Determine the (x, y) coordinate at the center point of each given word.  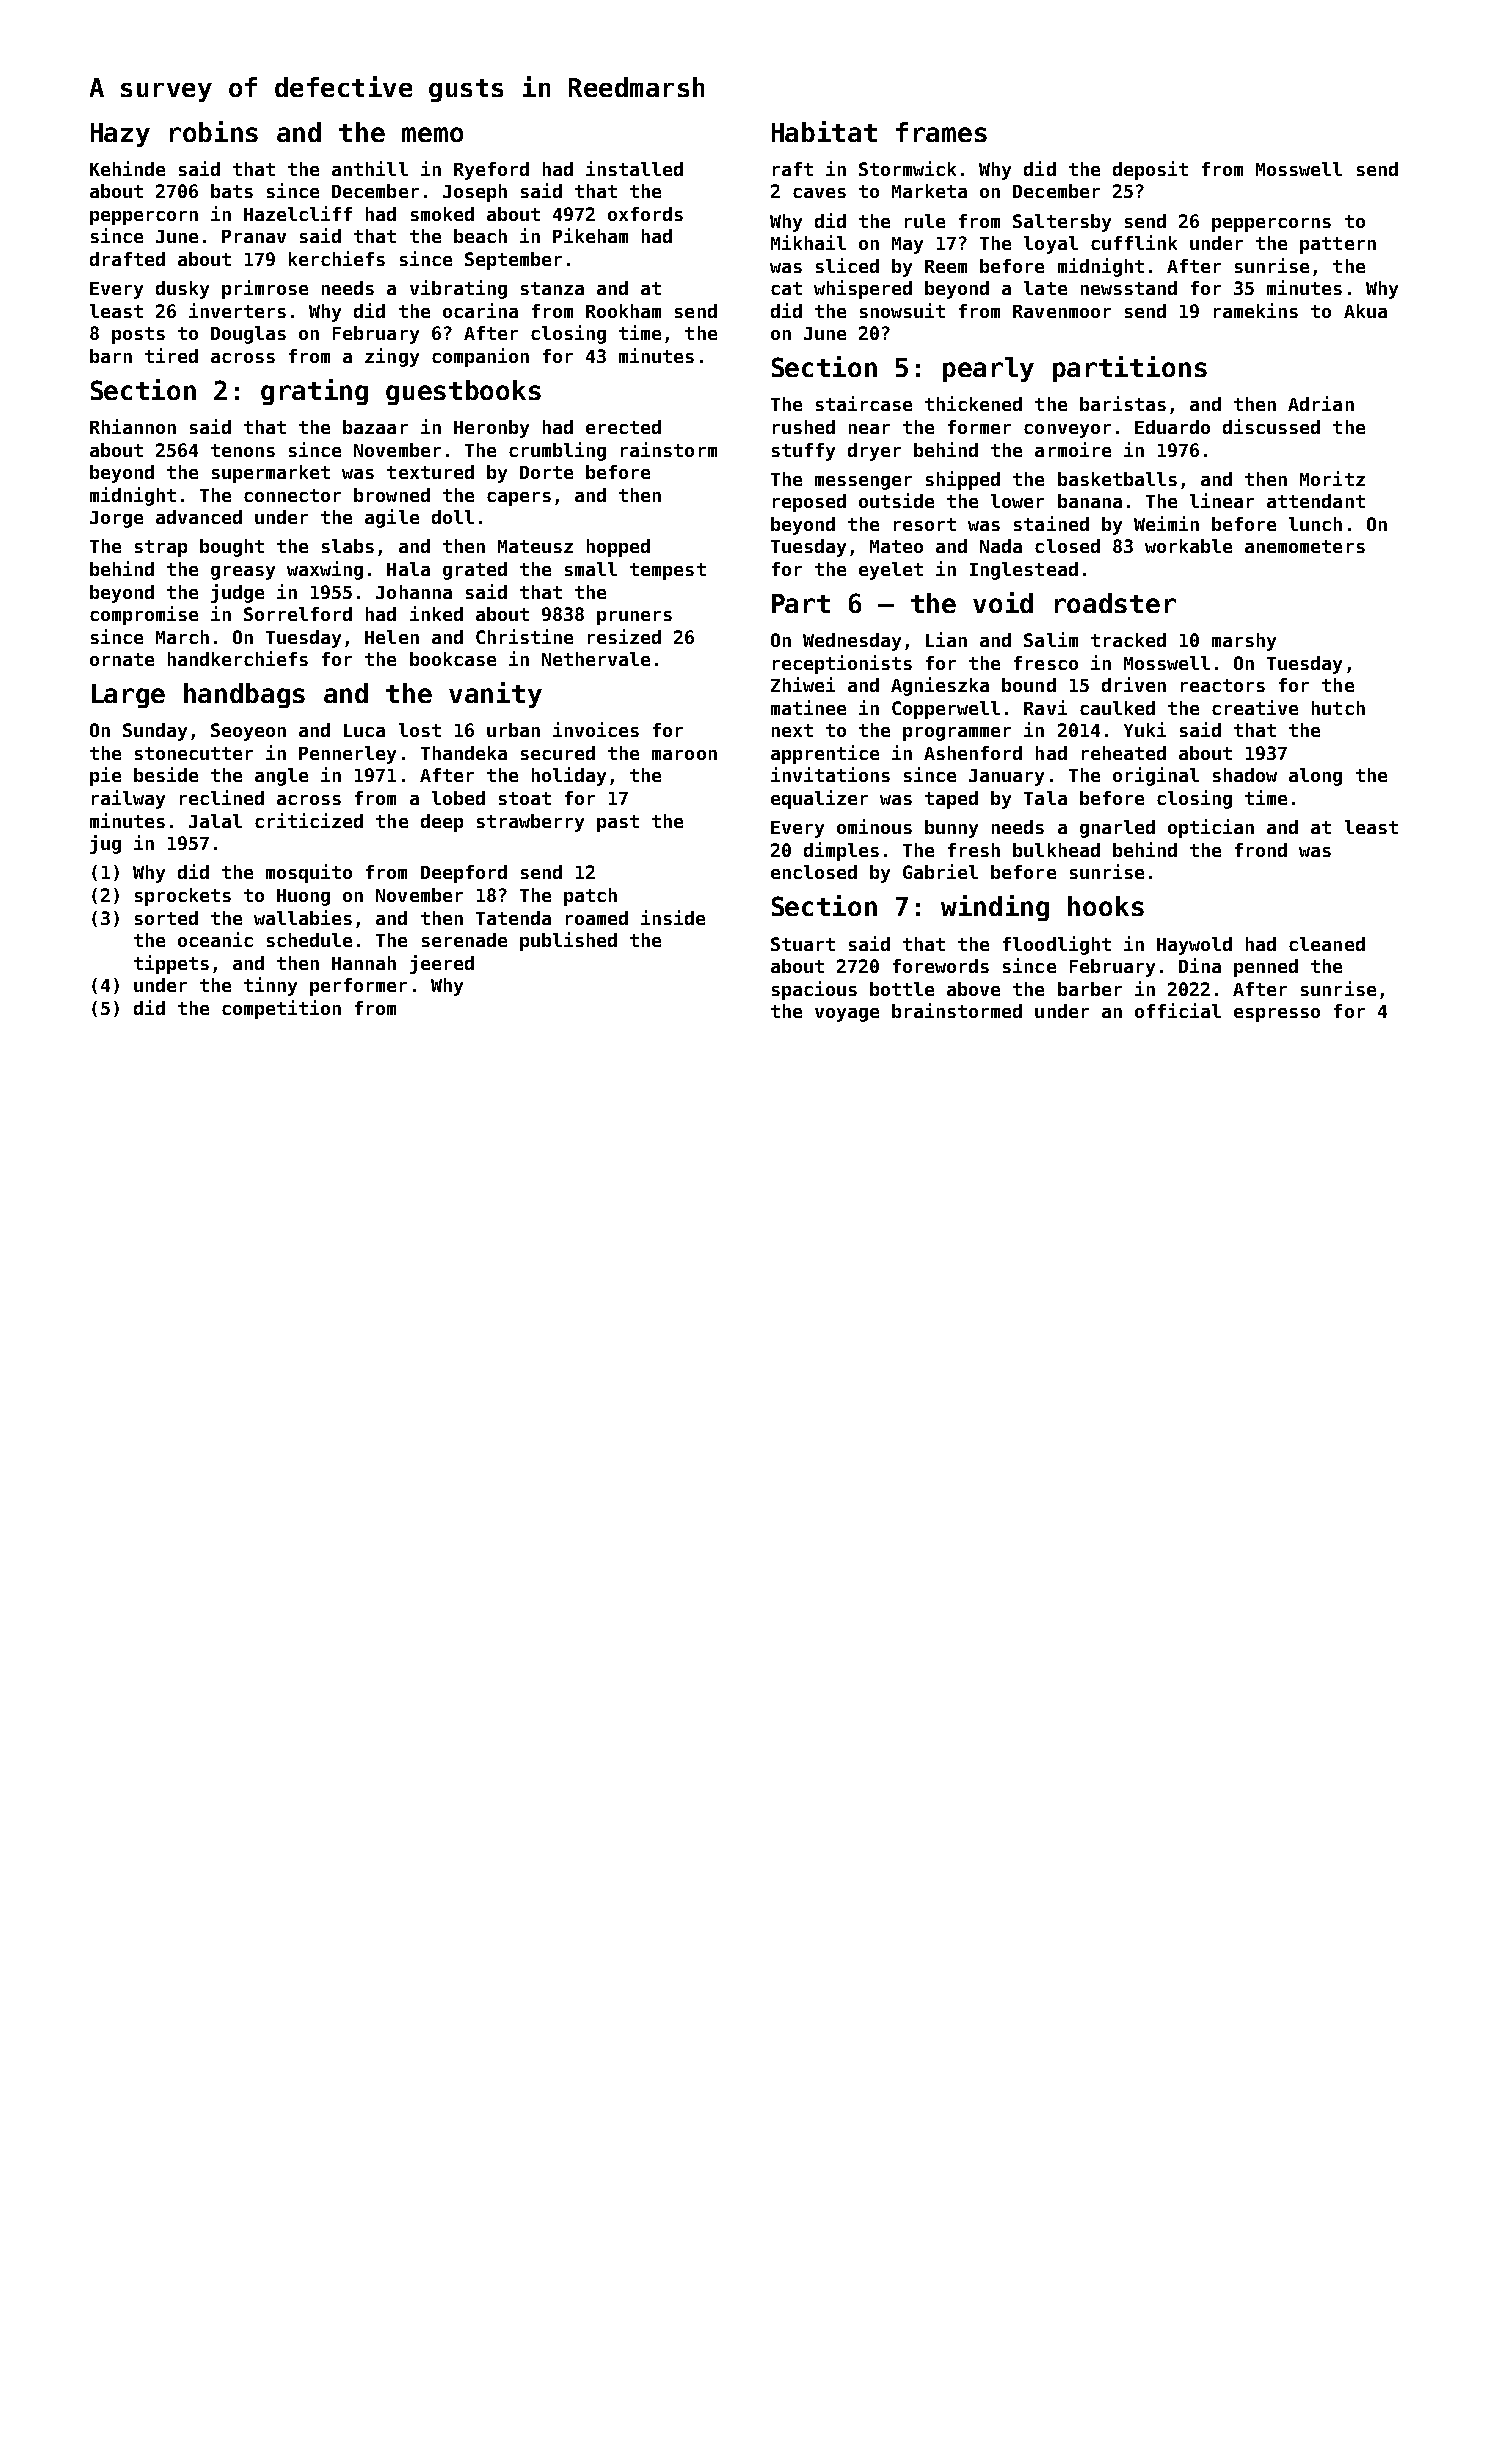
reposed (809, 503)
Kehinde (127, 168)
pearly (988, 369)
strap (161, 548)
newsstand (1129, 288)
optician (1211, 828)
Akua (1365, 311)
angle (281, 777)
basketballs (1117, 479)
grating (314, 392)
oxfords (645, 214)
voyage (847, 1015)
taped (951, 800)
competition (281, 1009)
